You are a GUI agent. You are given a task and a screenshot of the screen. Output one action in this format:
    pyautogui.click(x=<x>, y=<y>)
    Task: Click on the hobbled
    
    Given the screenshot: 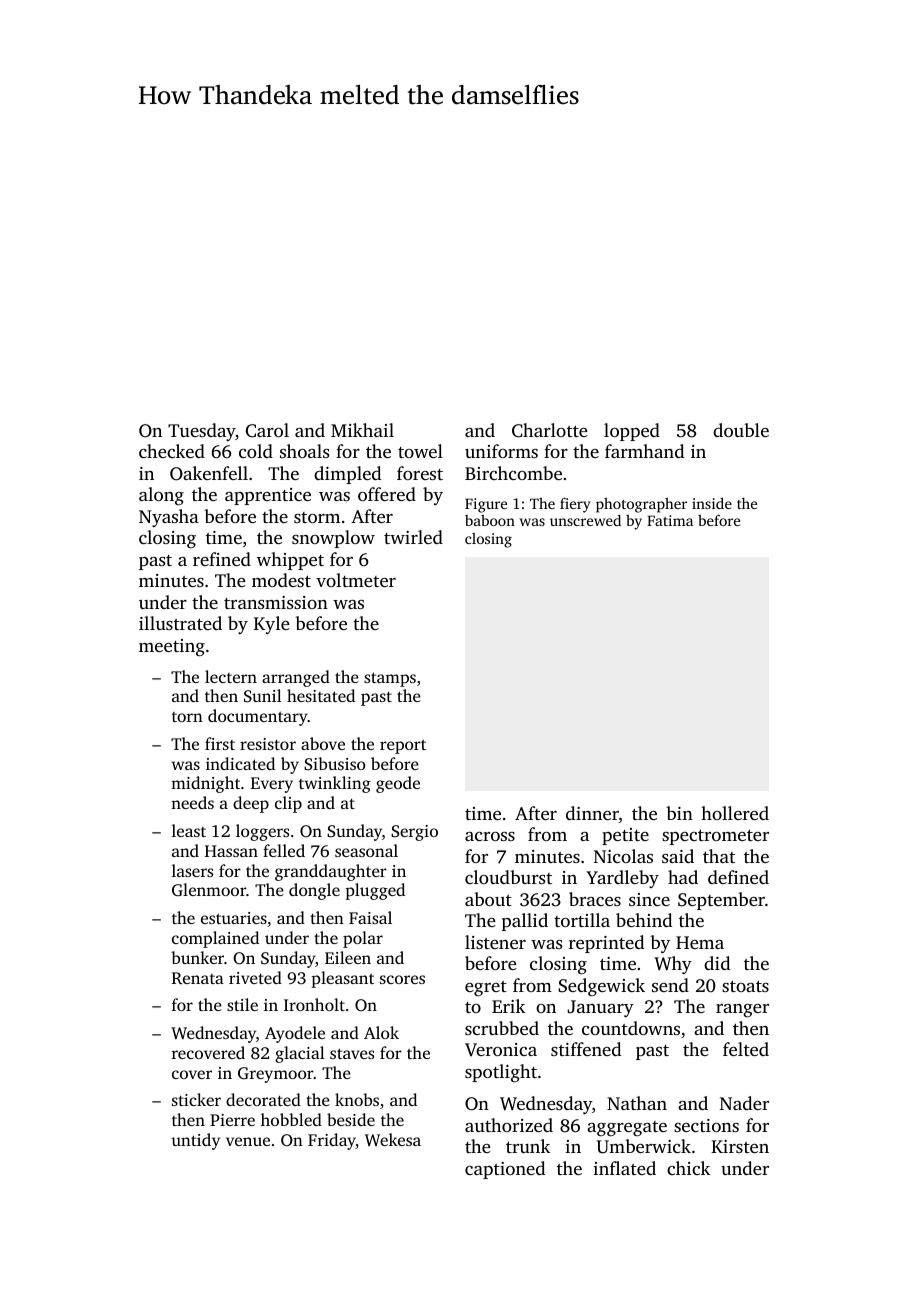 What is the action you would take?
    pyautogui.click(x=291, y=1119)
